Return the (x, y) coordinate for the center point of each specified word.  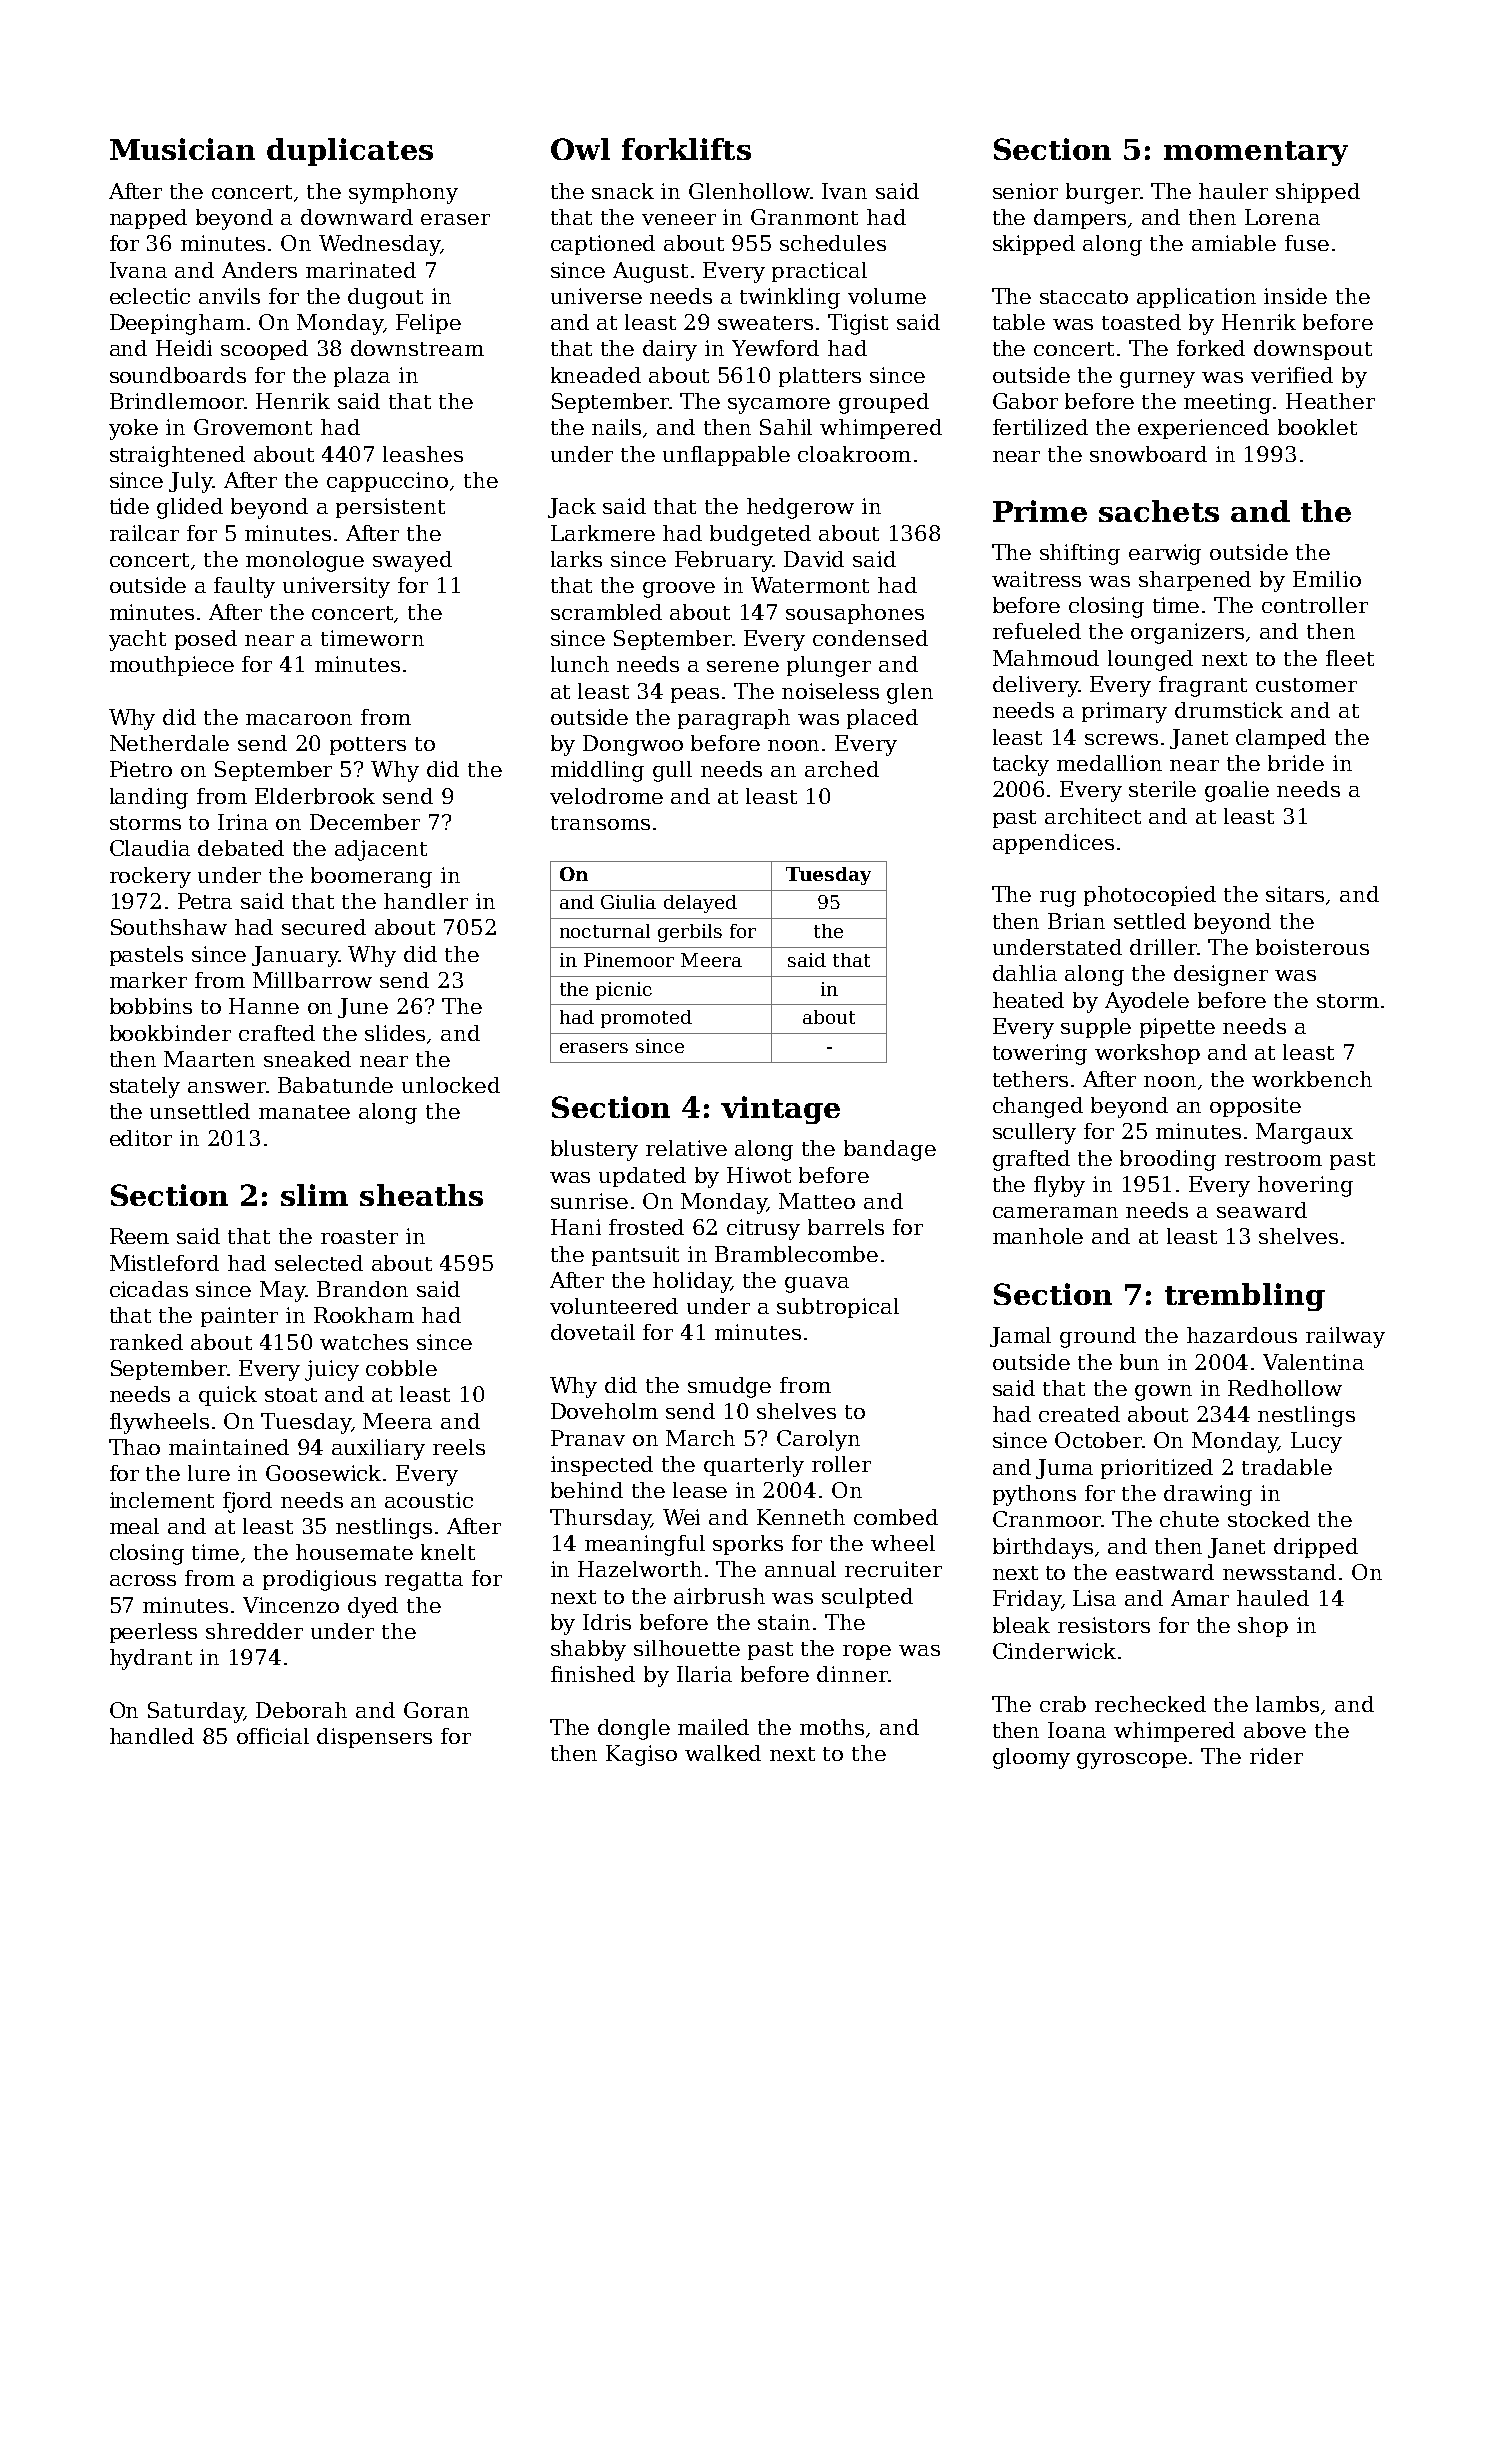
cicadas (149, 1289)
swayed (412, 561)
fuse (1307, 243)
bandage (890, 1150)
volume (887, 296)
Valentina (1313, 1362)
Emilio (1327, 579)
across (143, 1580)
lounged (1150, 660)
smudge (729, 1387)
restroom (1273, 1159)
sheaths (421, 1195)
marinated (361, 270)
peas (695, 695)
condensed (870, 638)
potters (368, 746)
